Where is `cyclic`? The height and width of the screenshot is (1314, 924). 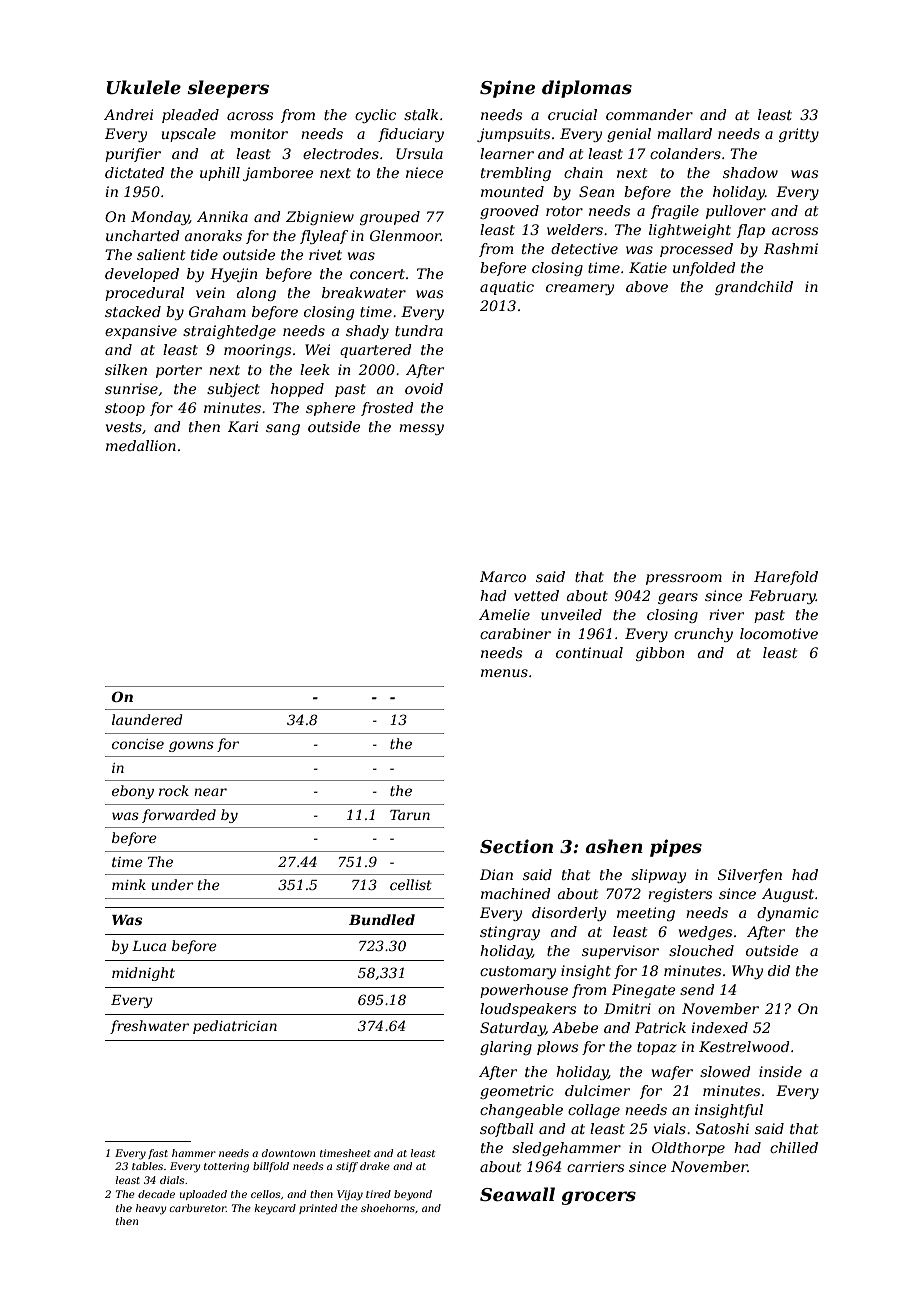
cyclic is located at coordinates (375, 116).
